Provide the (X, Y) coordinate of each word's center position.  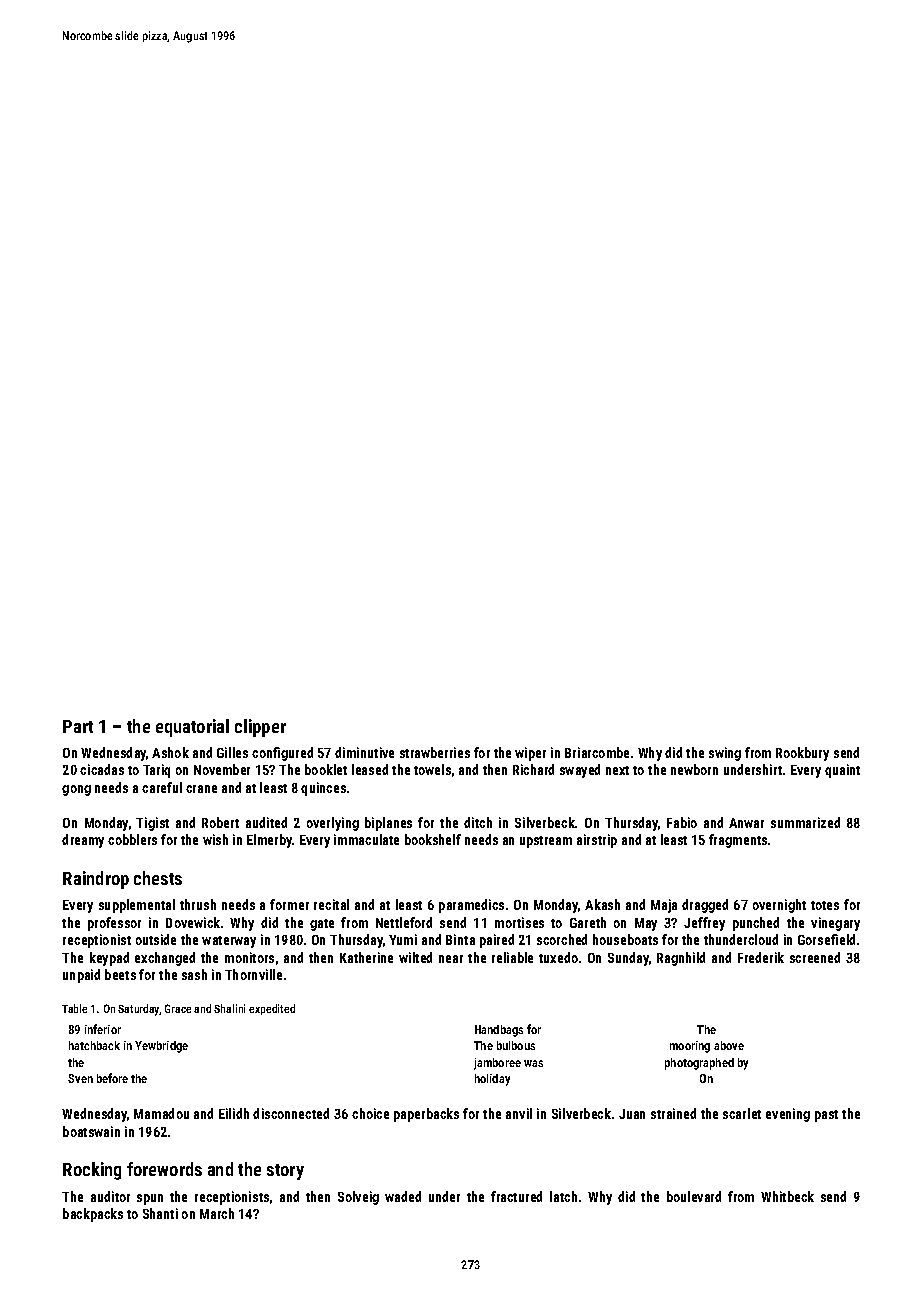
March (217, 1213)
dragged (705, 906)
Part (78, 726)
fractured (516, 1196)
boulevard (694, 1196)
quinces (323, 789)
